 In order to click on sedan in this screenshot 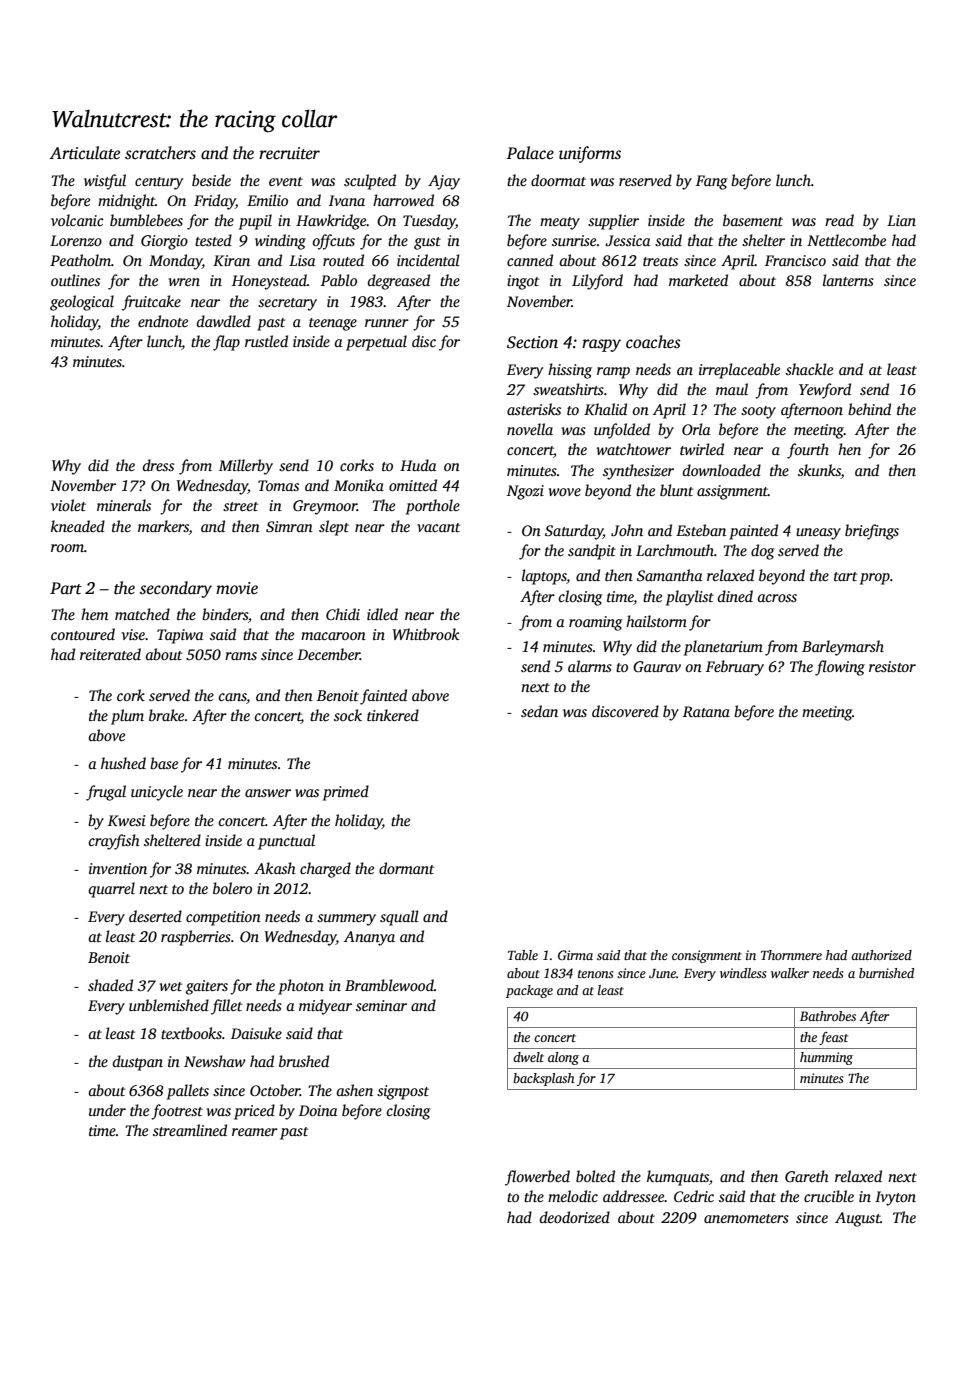, I will do `click(539, 711)`.
